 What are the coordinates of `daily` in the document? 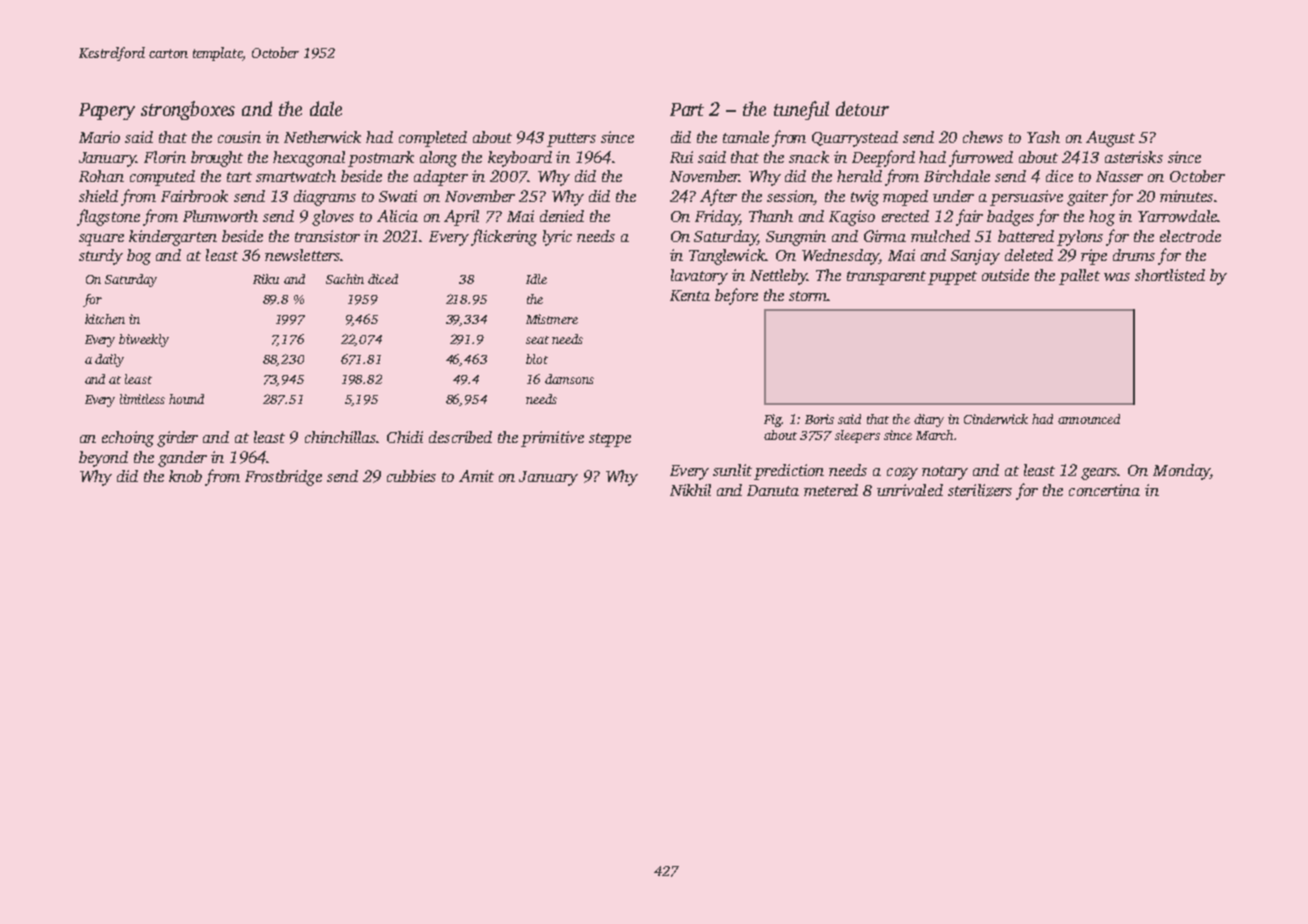 It's located at (109, 360).
